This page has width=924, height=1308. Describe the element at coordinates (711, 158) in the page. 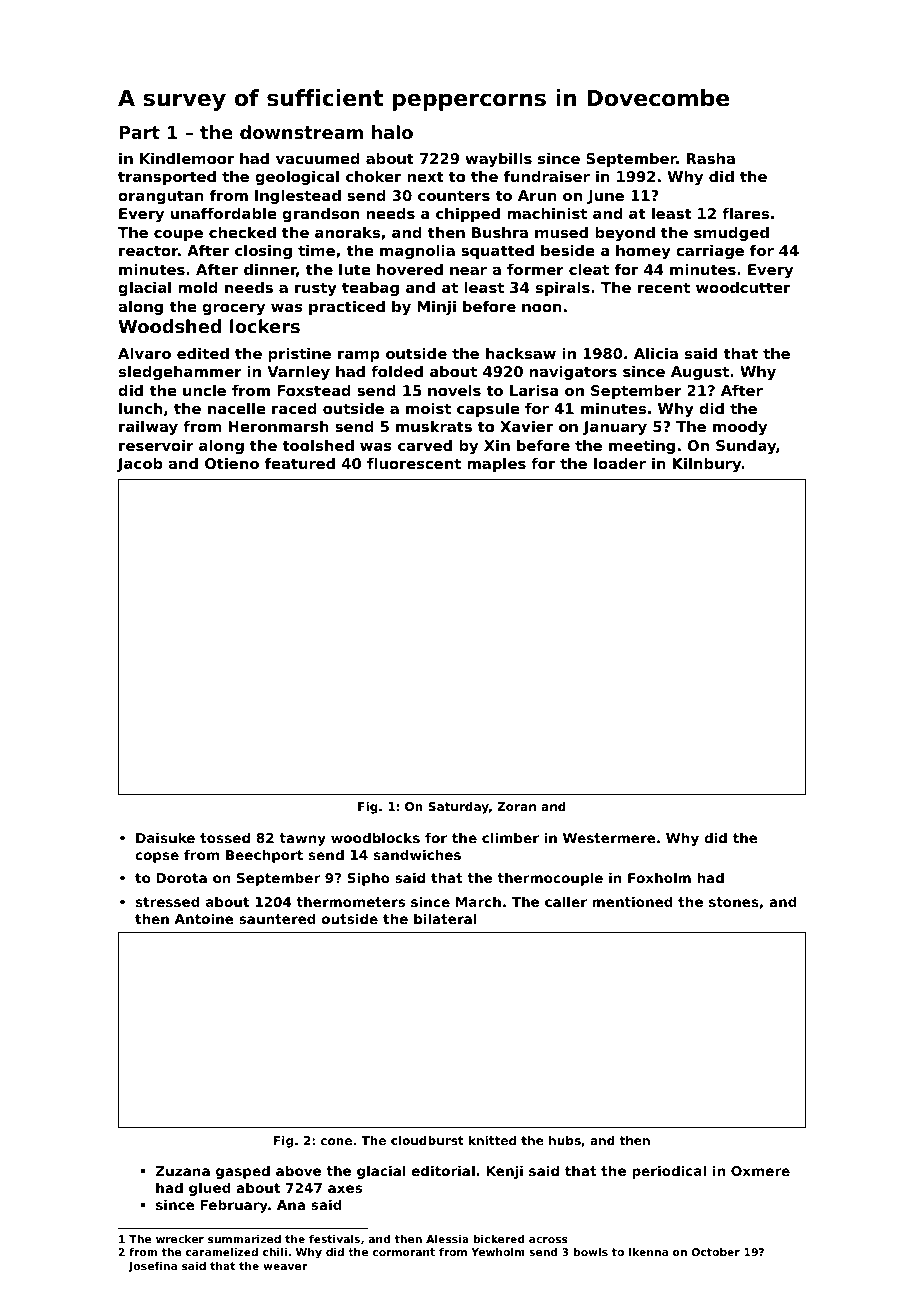

I see `Rasha` at that location.
